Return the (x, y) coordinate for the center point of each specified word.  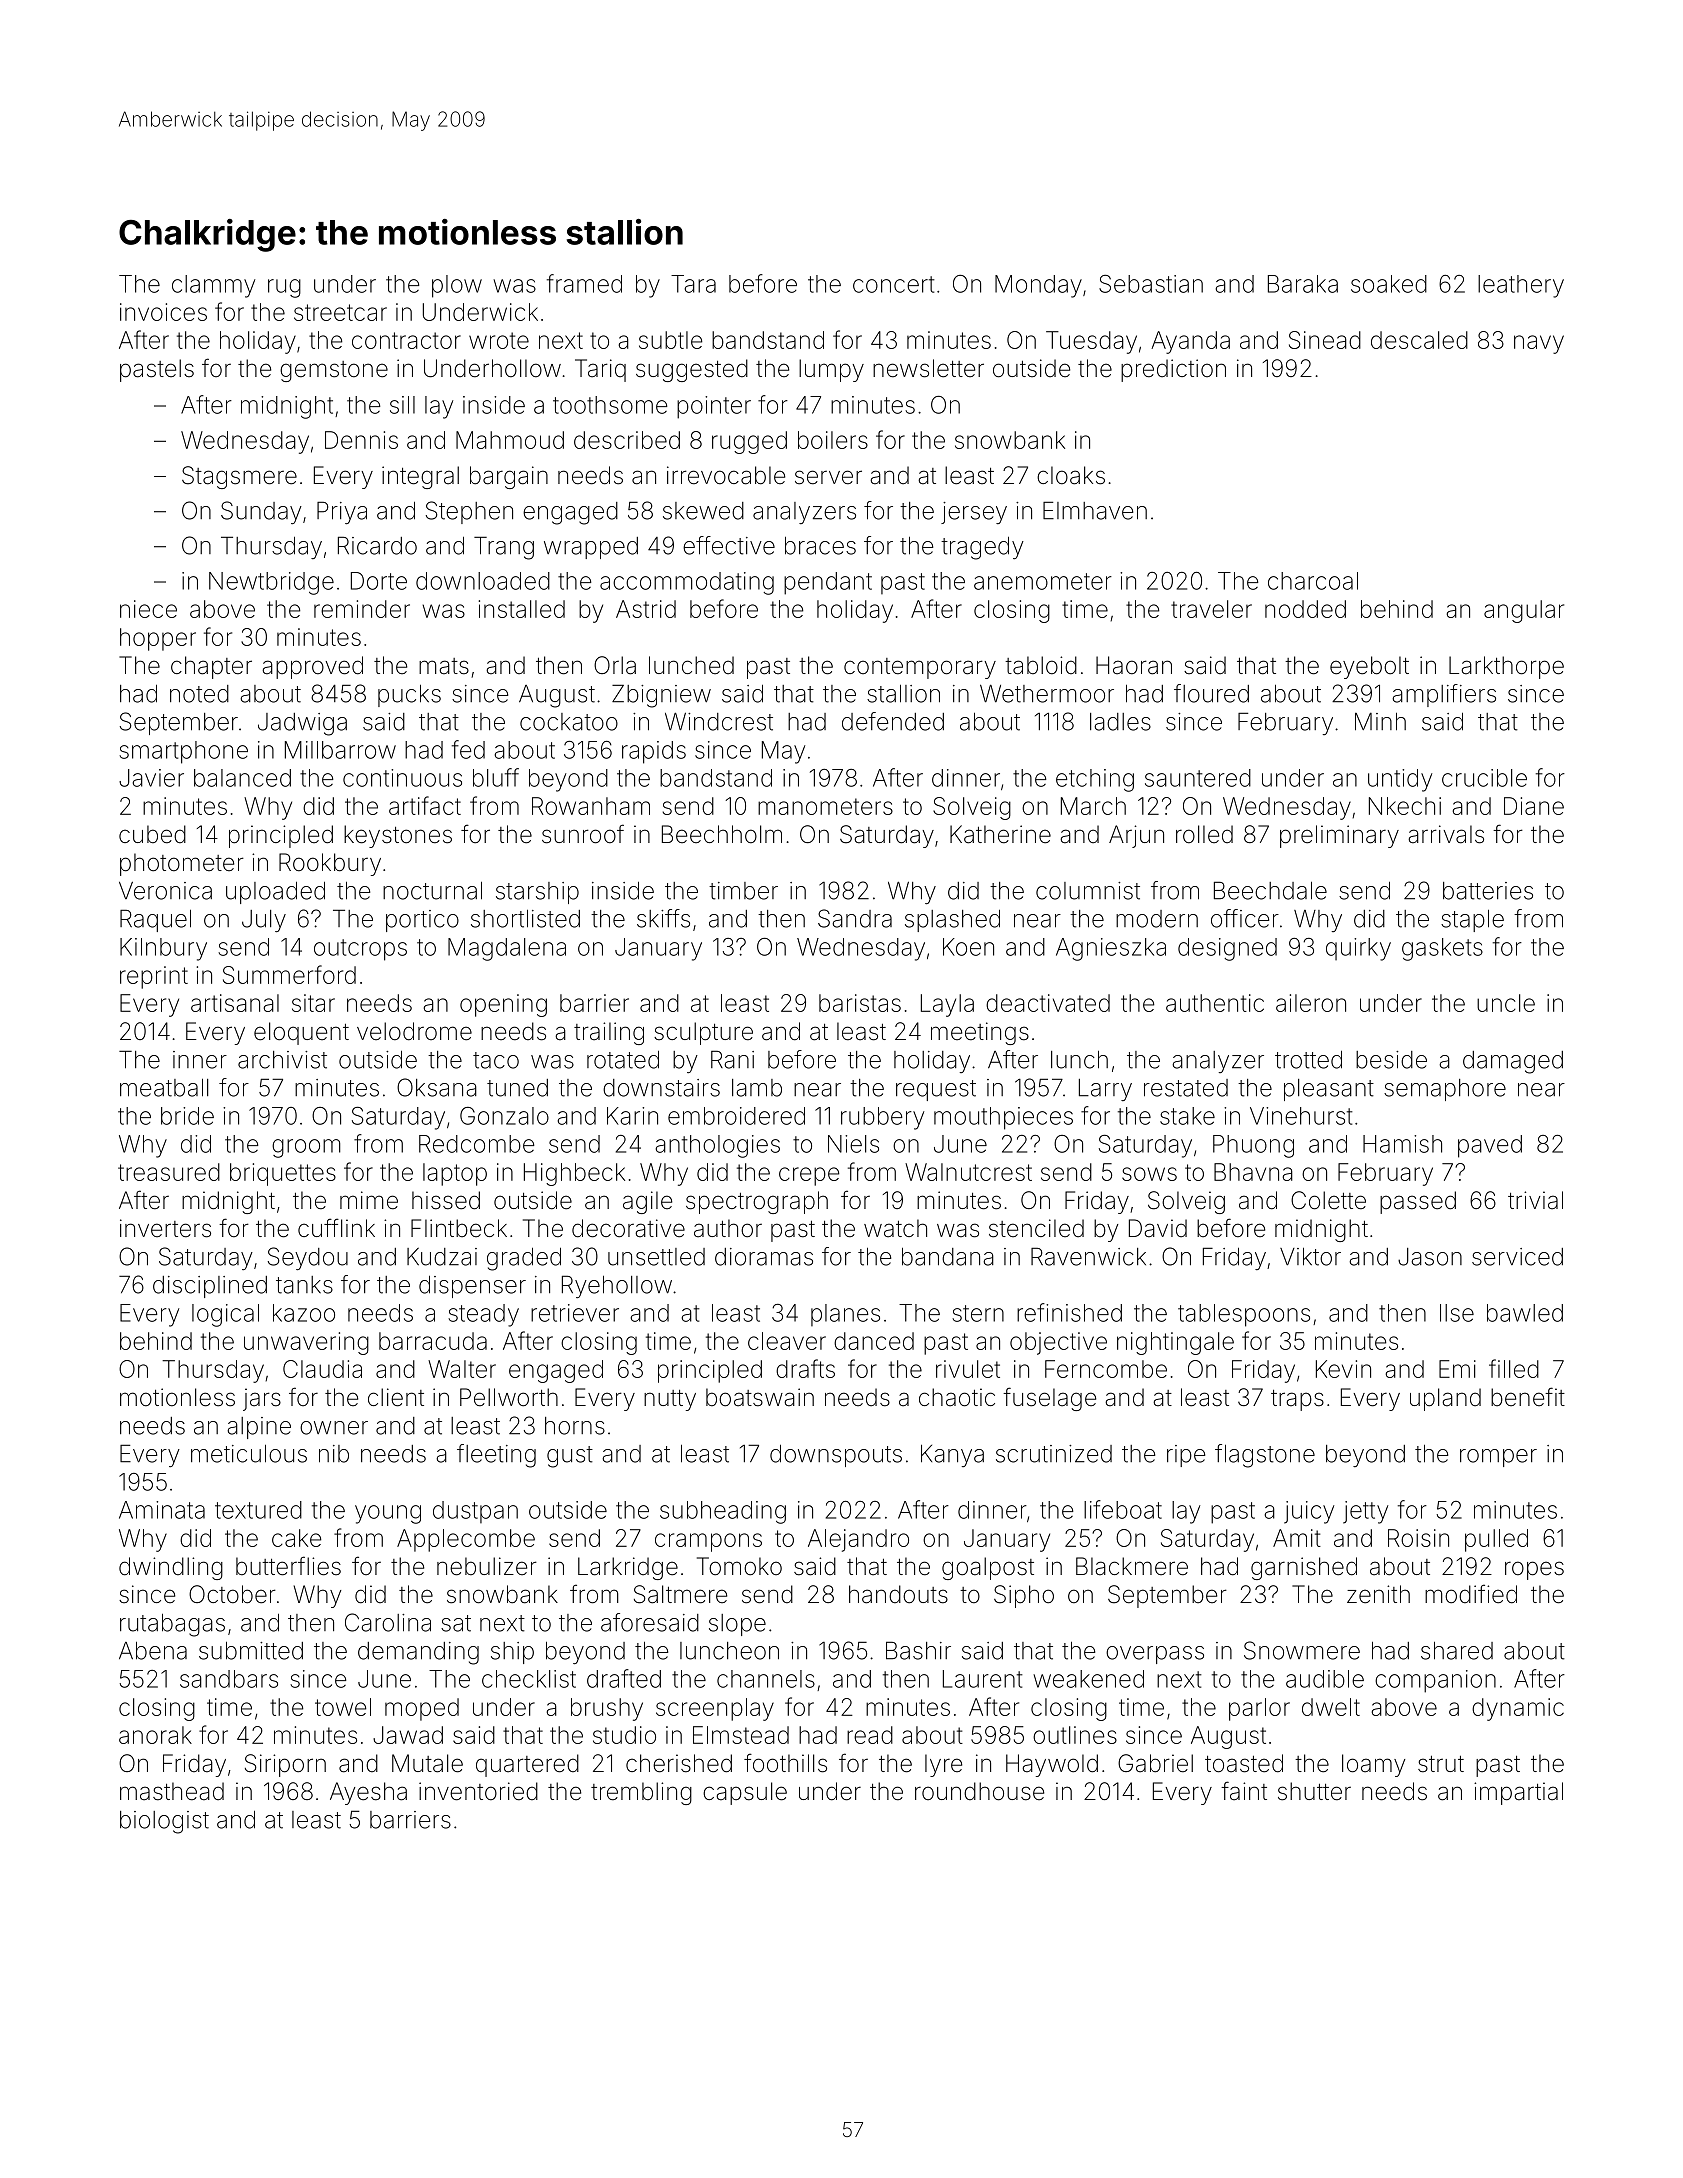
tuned (517, 1088)
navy (1539, 344)
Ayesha (368, 1793)
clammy (213, 286)
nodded (1305, 609)
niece (148, 609)
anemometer (1043, 581)
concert (894, 284)
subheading (723, 1512)
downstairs (661, 1088)
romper (1498, 1458)
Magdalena (507, 949)
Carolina (388, 1622)
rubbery (882, 1118)
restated (1186, 1088)
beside (1391, 1060)
